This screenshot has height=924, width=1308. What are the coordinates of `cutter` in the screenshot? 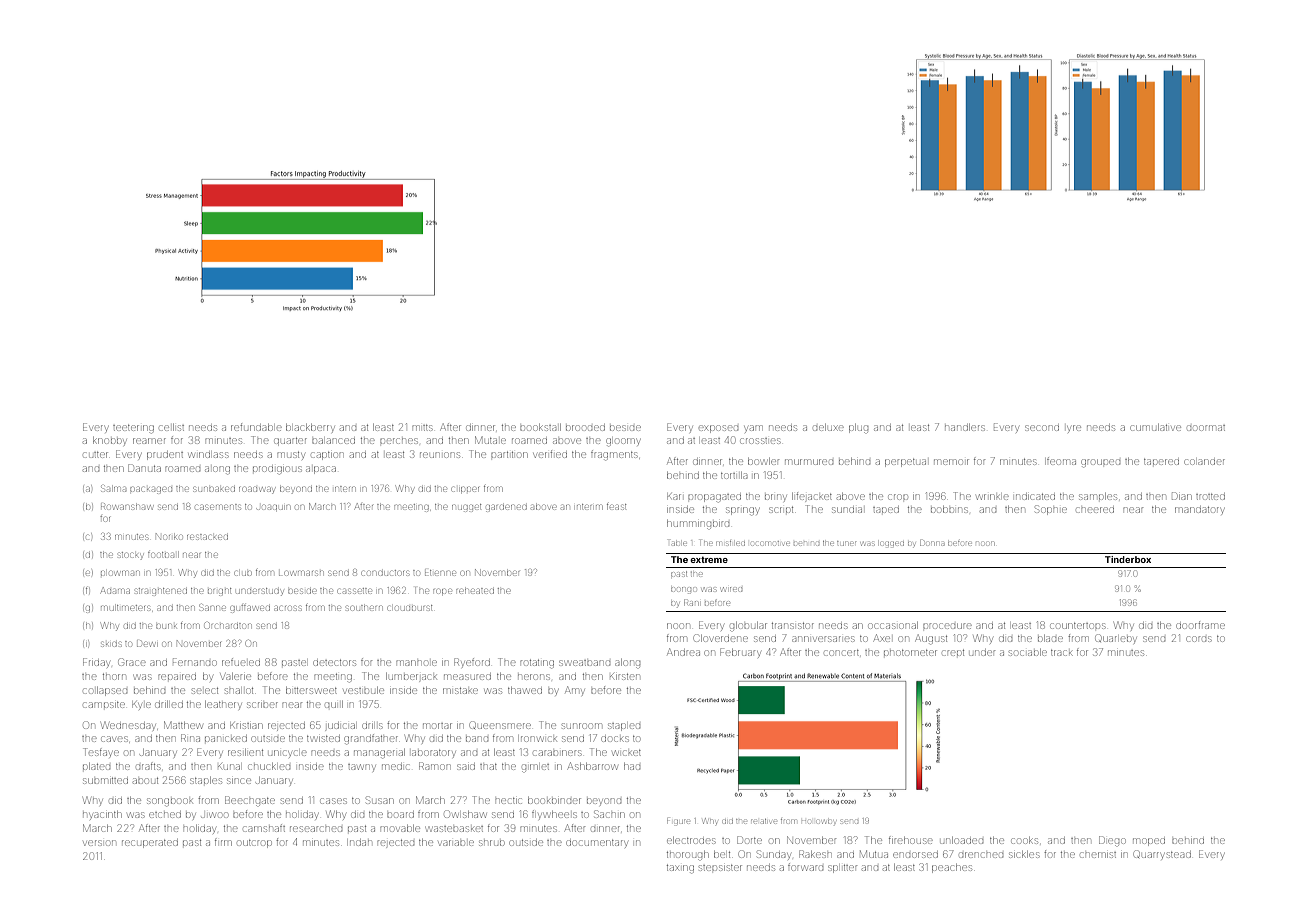 It's located at (96, 455).
